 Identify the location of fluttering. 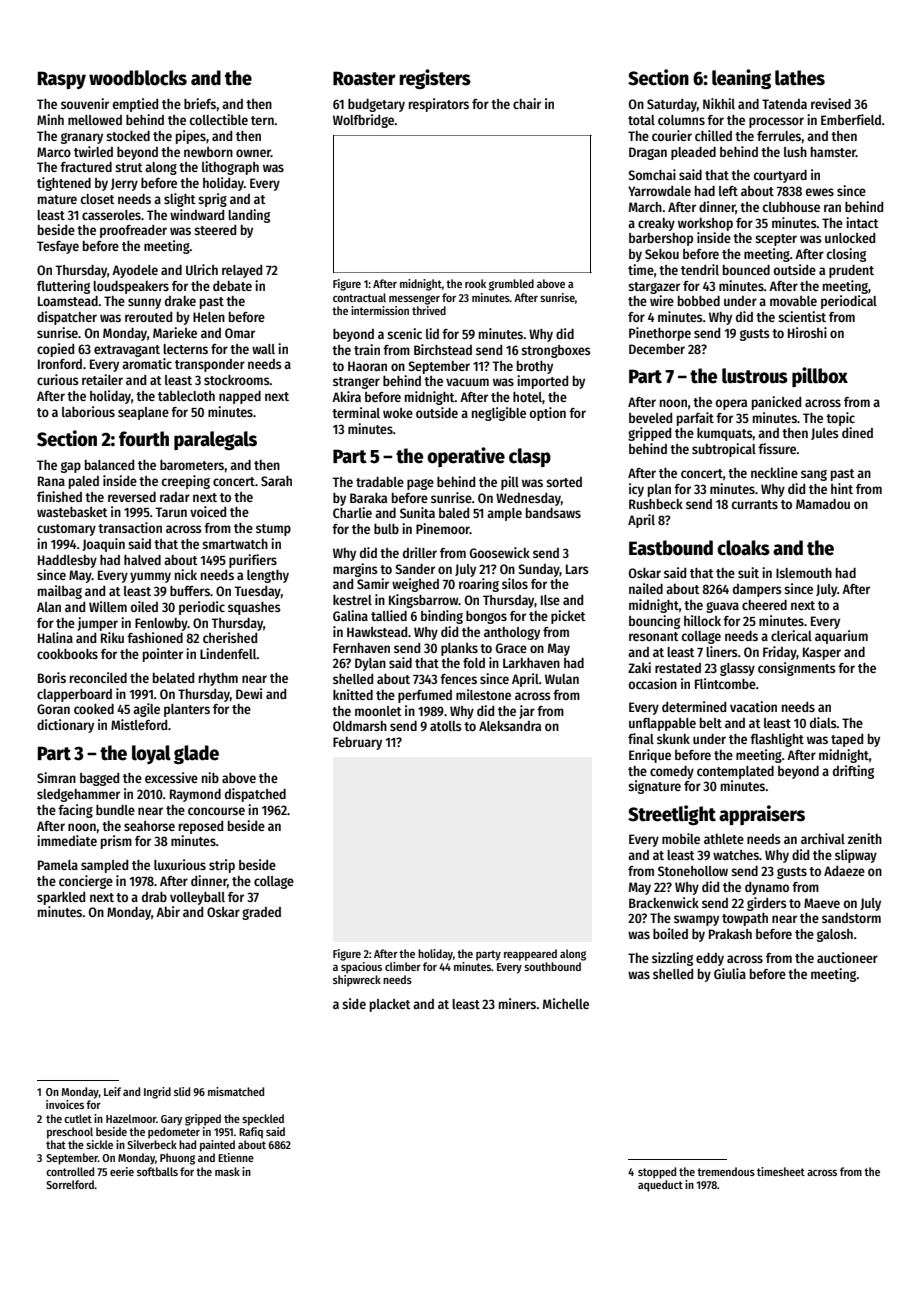
(63, 287).
